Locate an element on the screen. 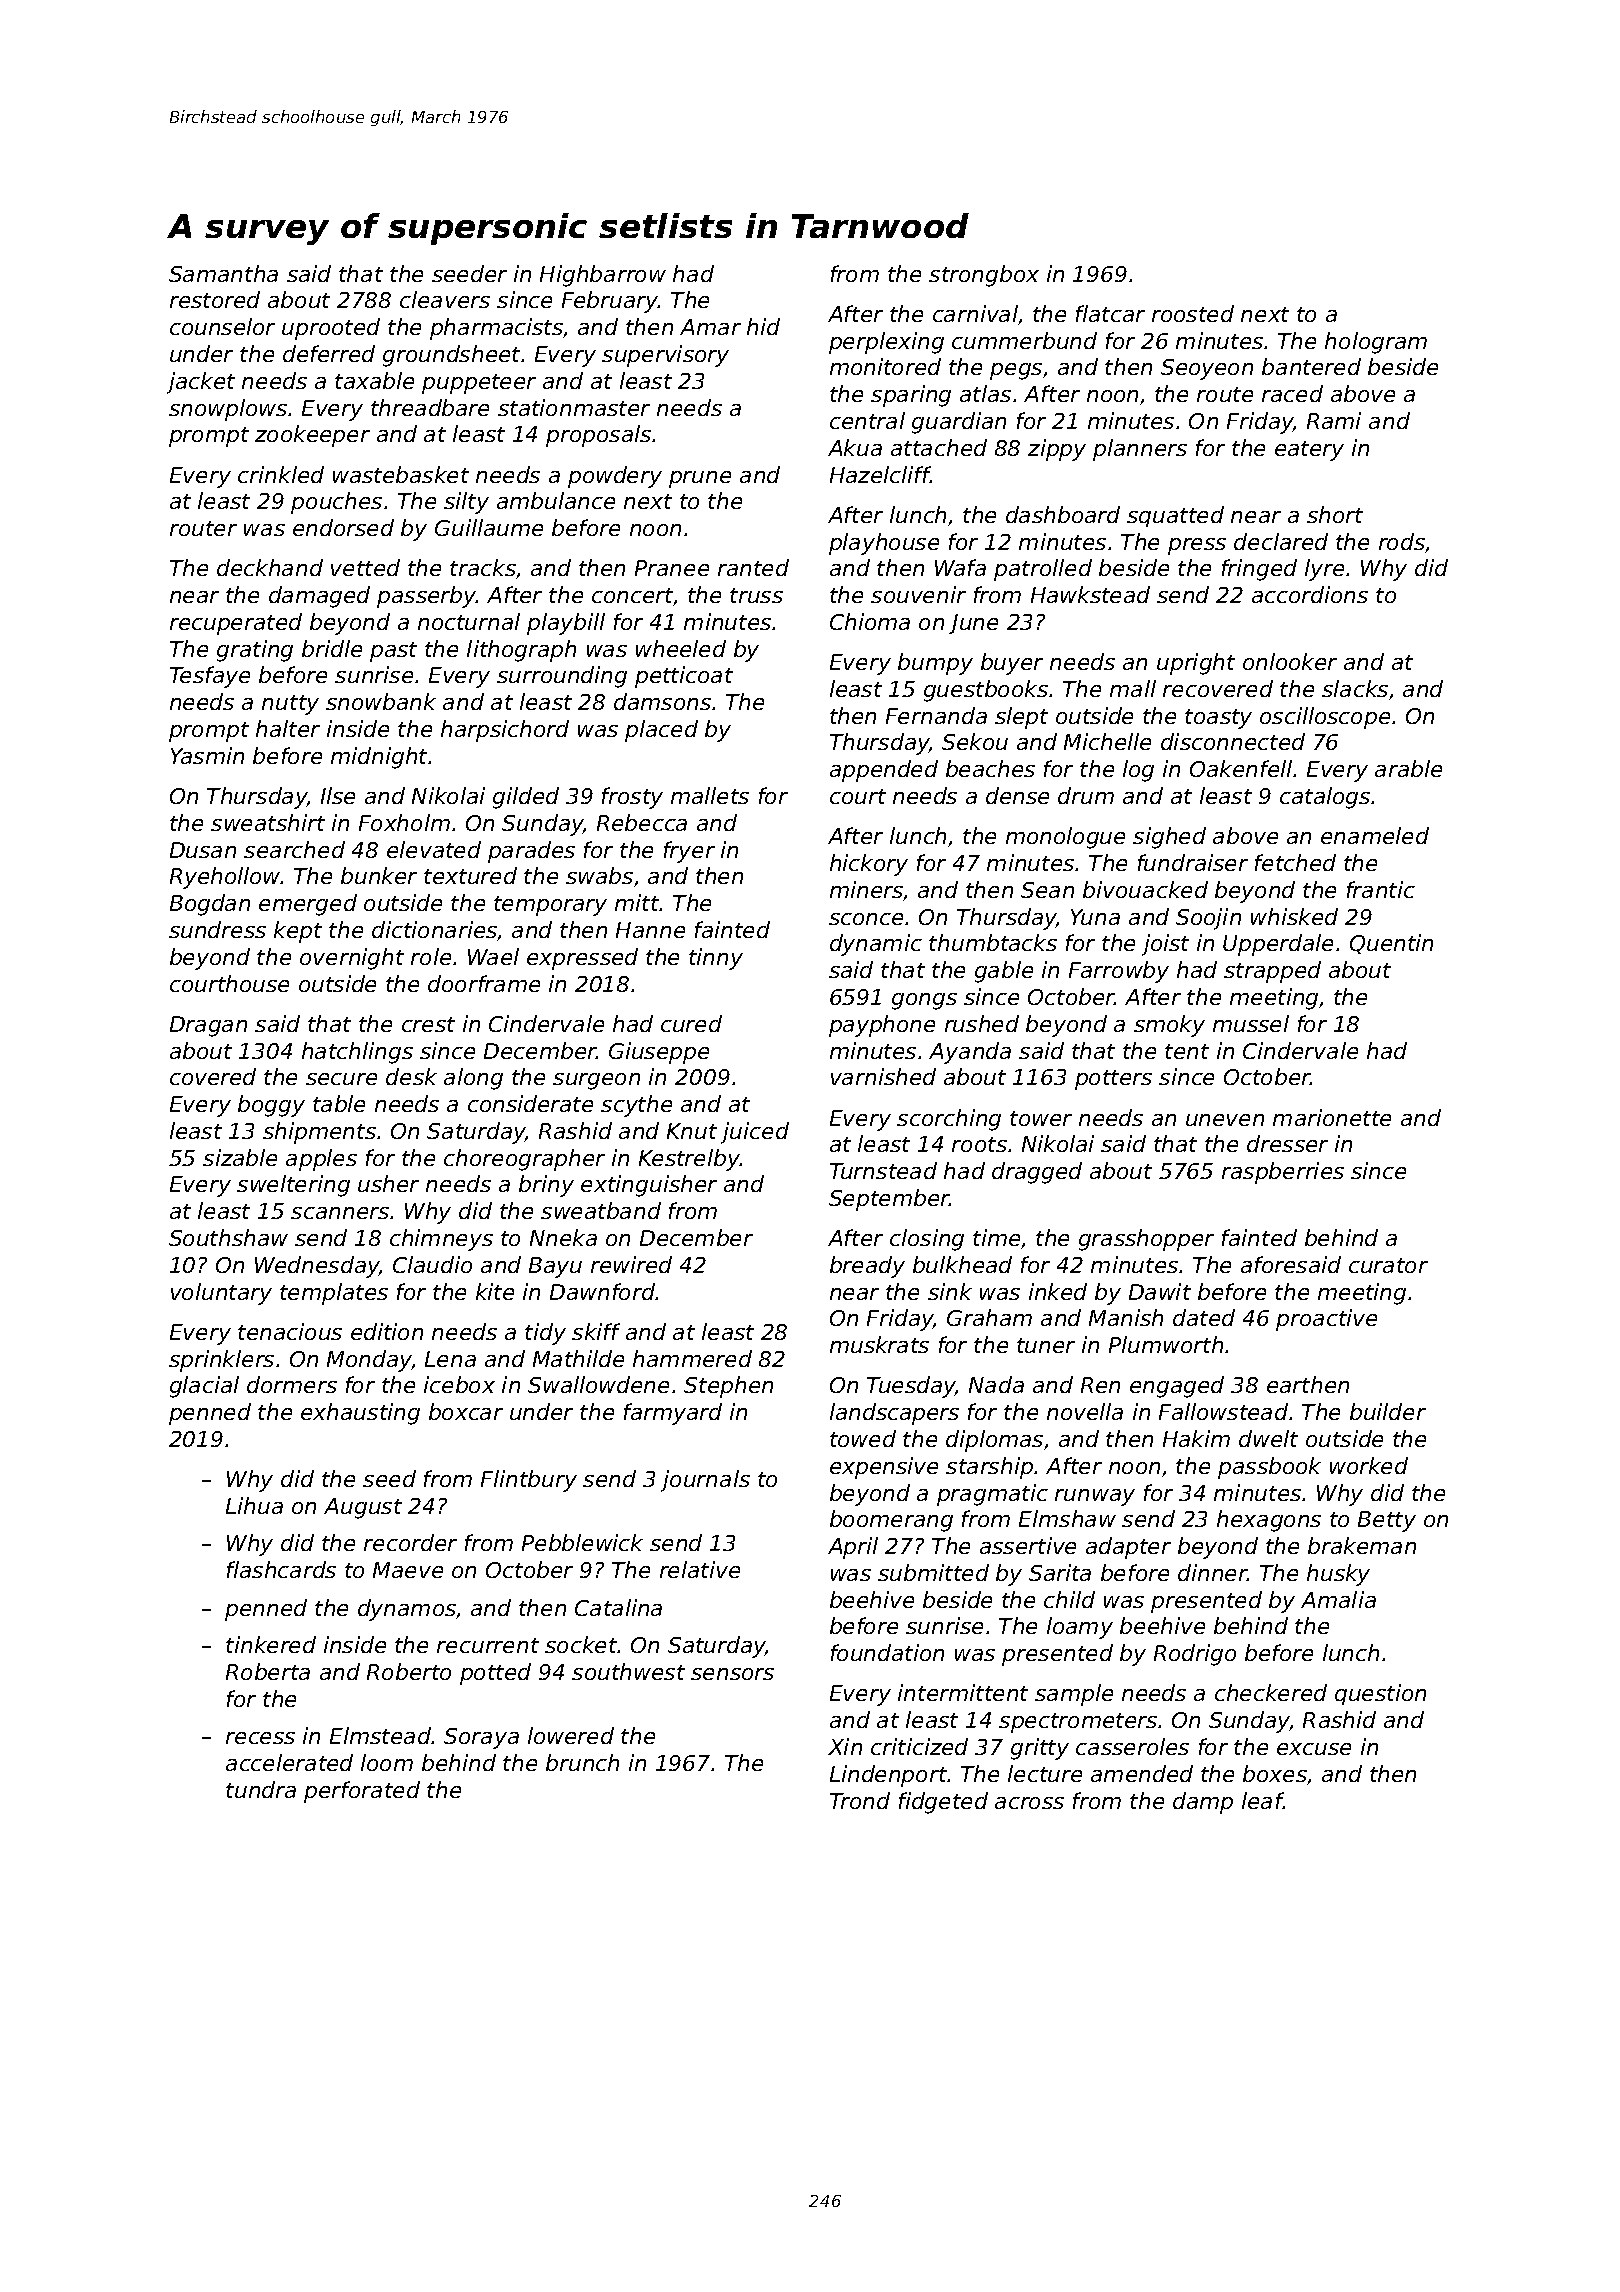 This screenshot has height=2292, width=1620. restored is located at coordinates (215, 299).
